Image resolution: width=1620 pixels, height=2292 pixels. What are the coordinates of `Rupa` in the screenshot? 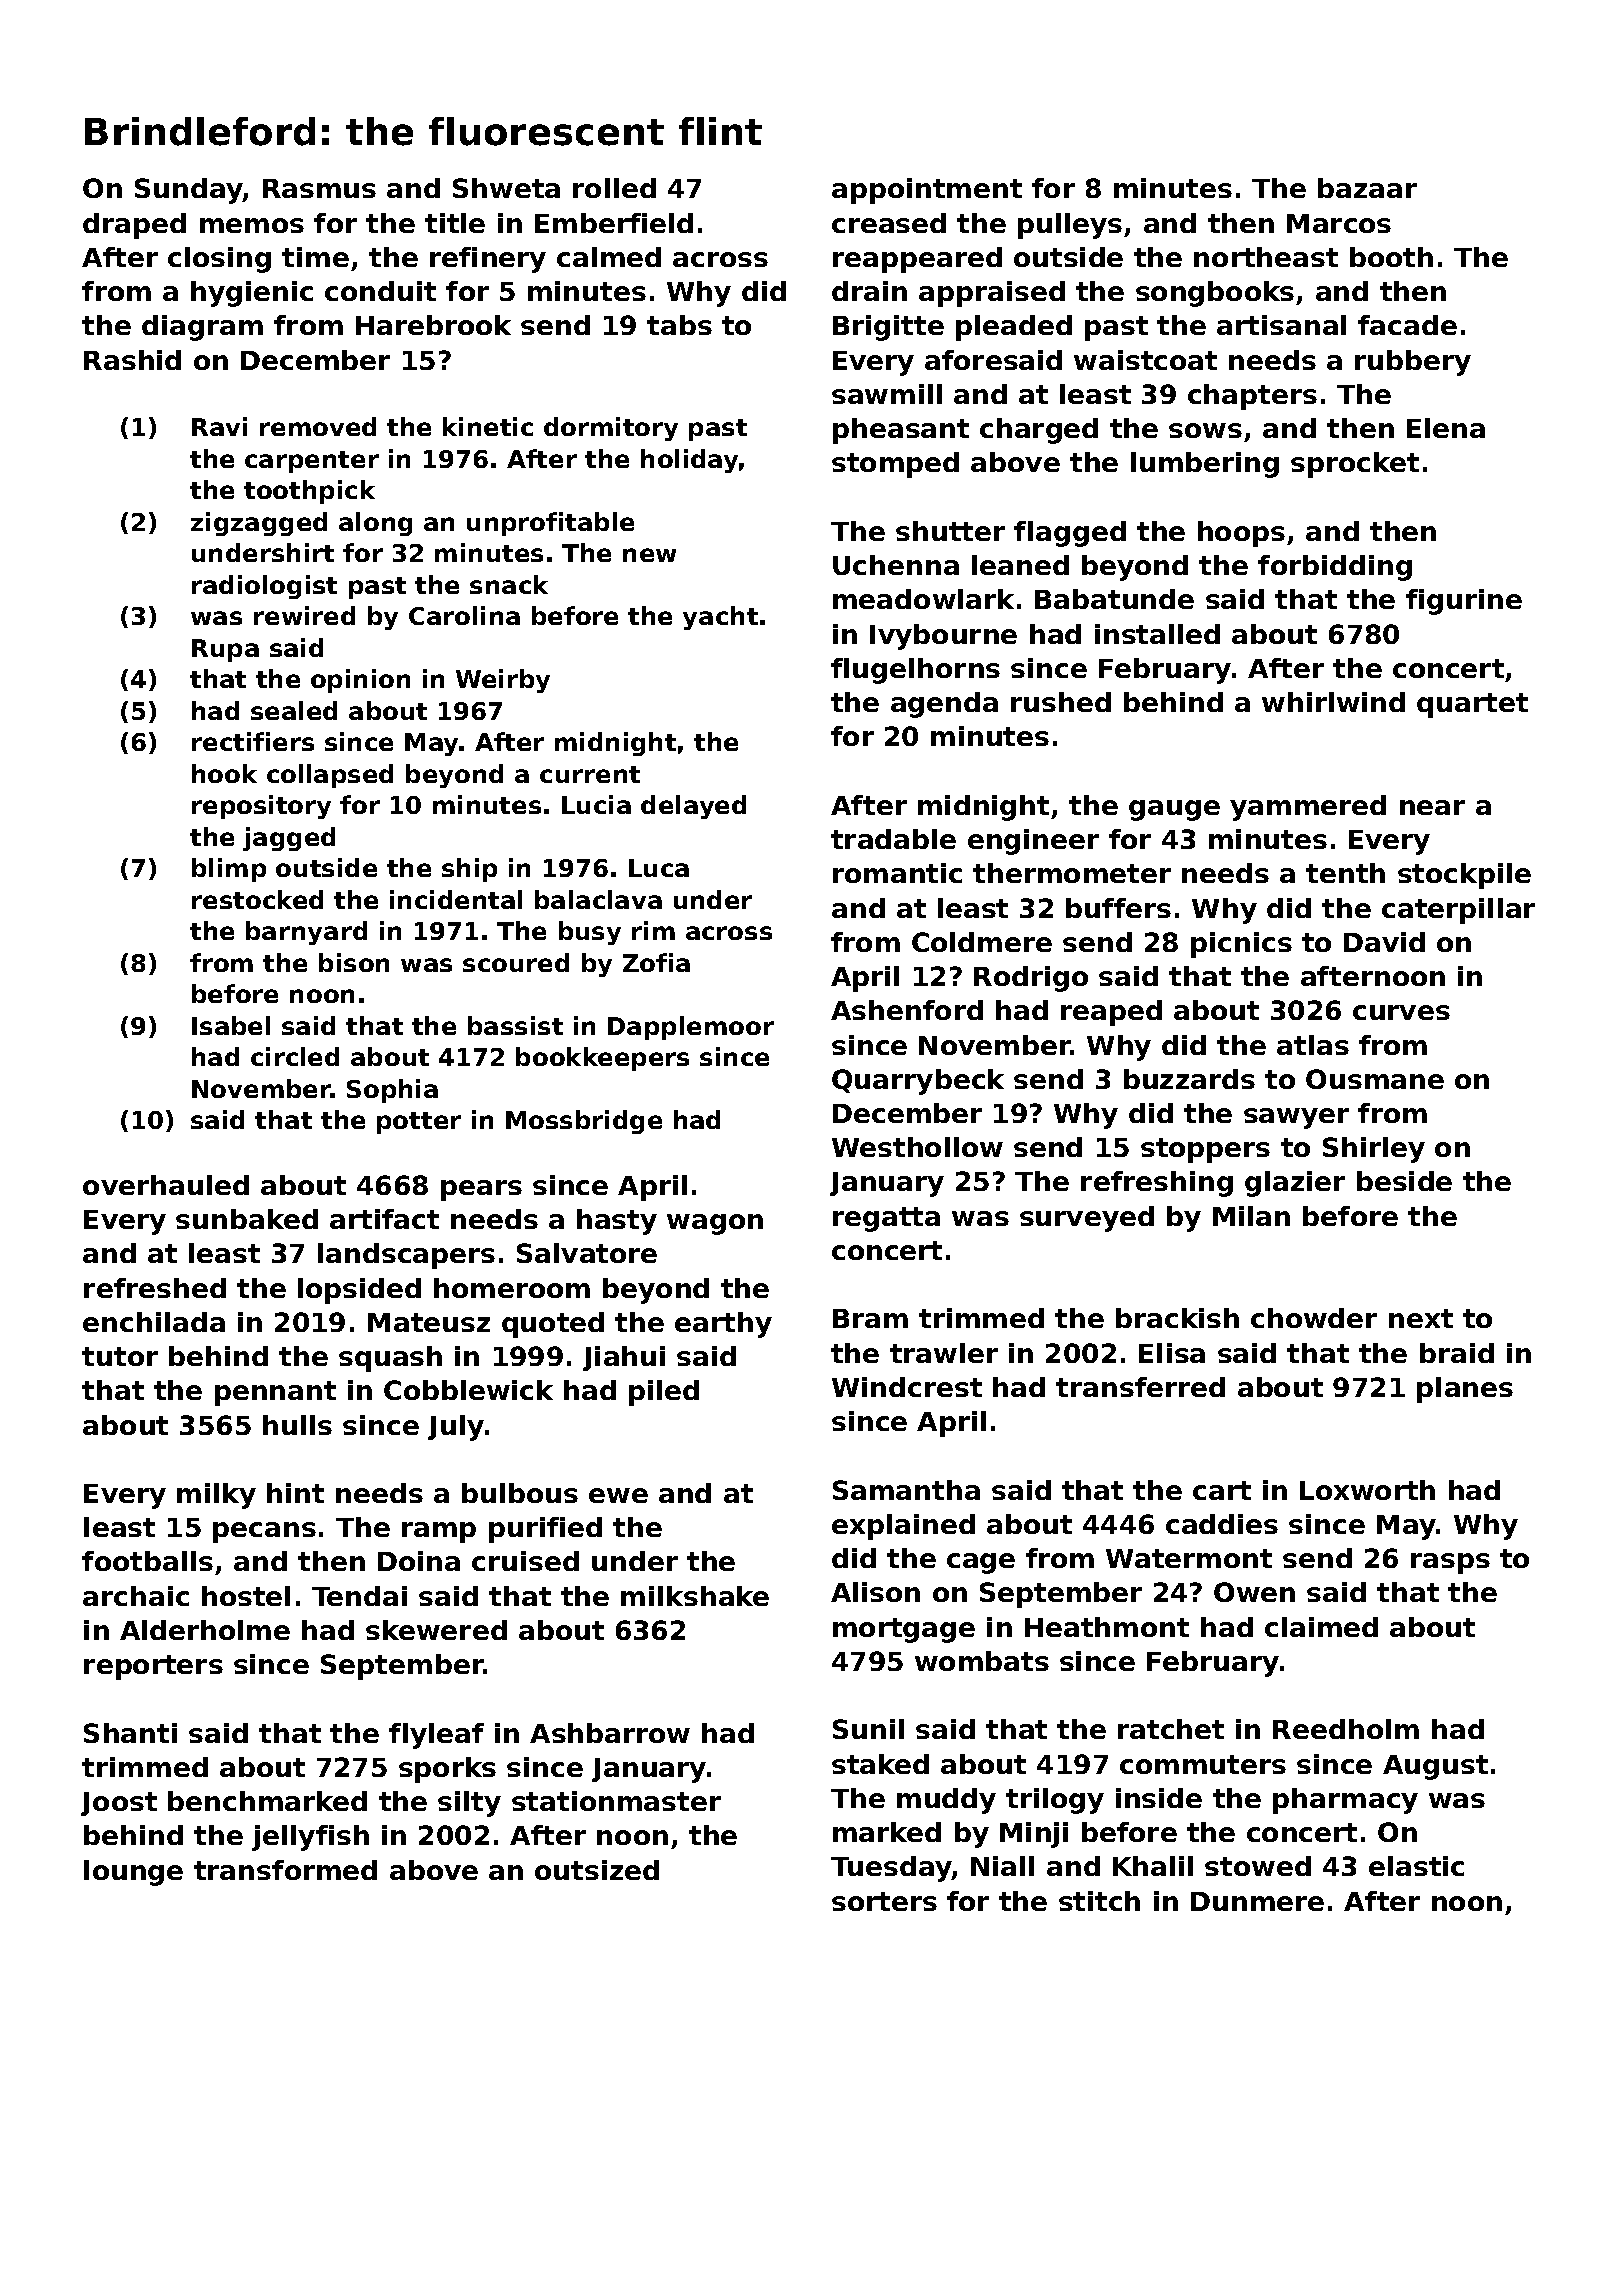 It's located at (225, 650).
